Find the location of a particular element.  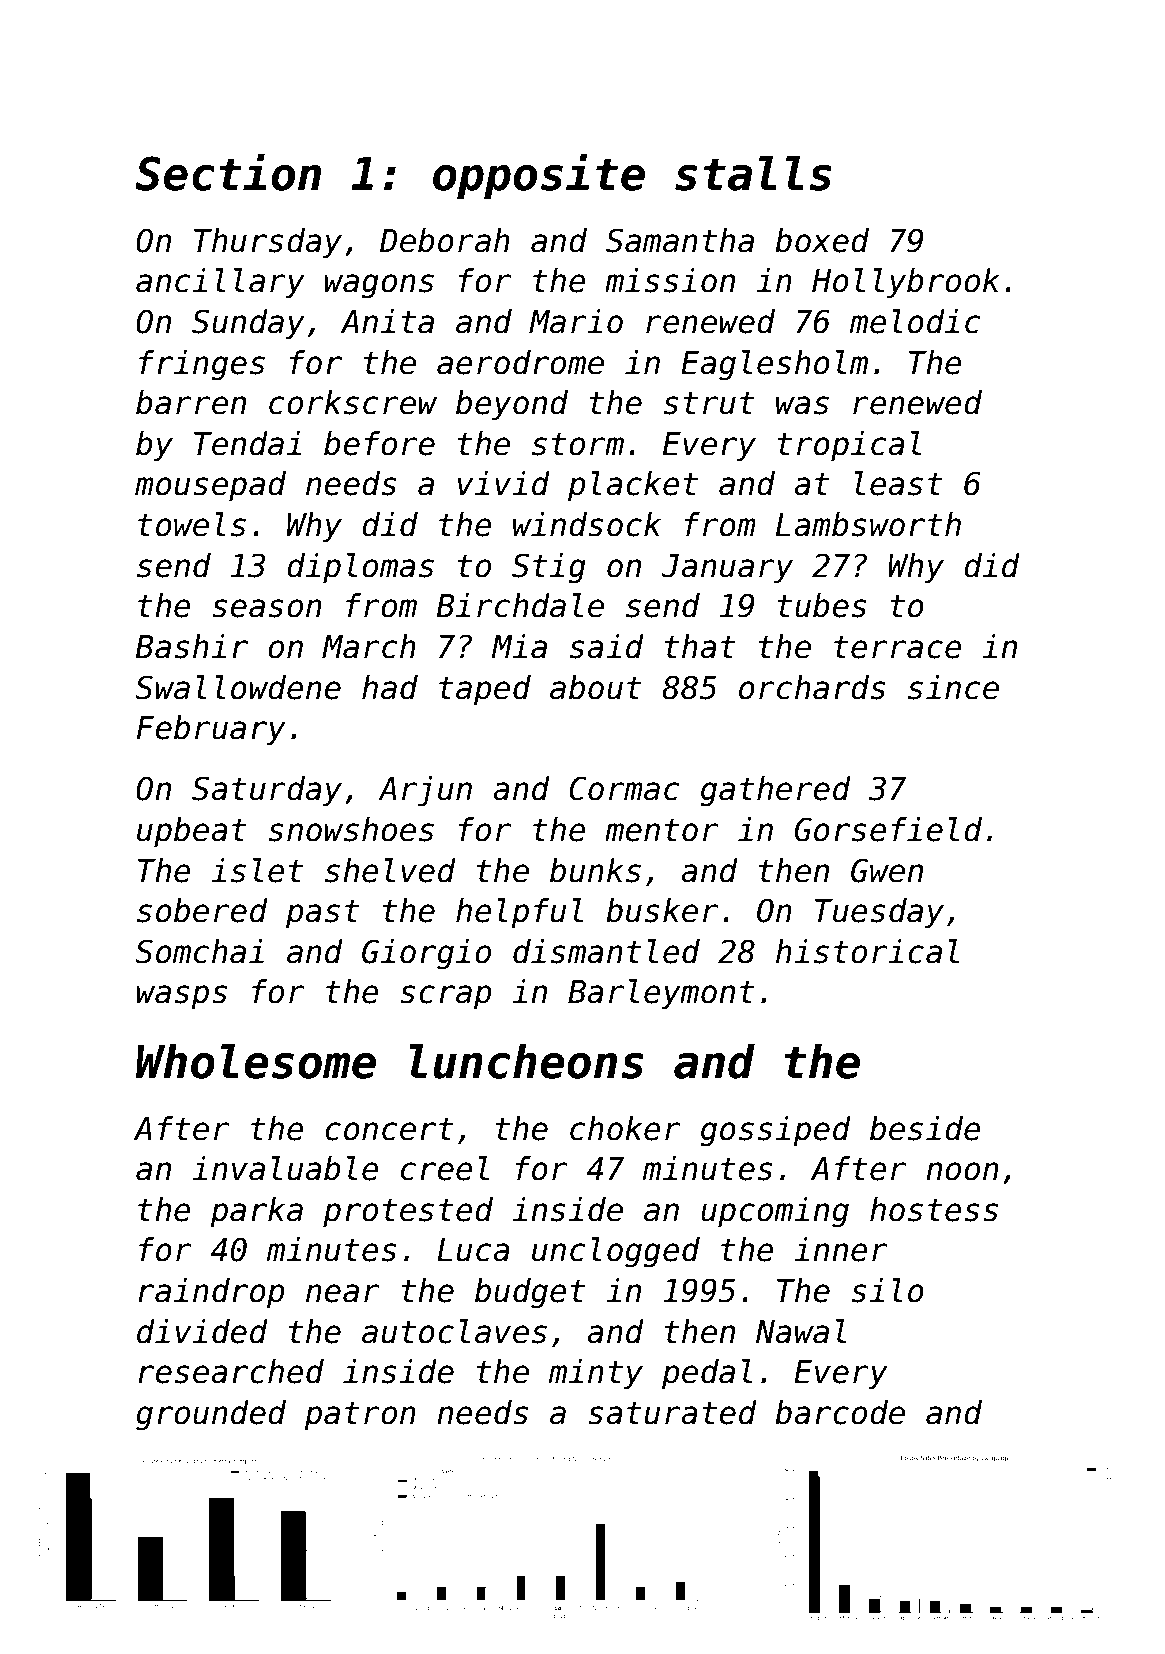

ancillary is located at coordinates (220, 283).
